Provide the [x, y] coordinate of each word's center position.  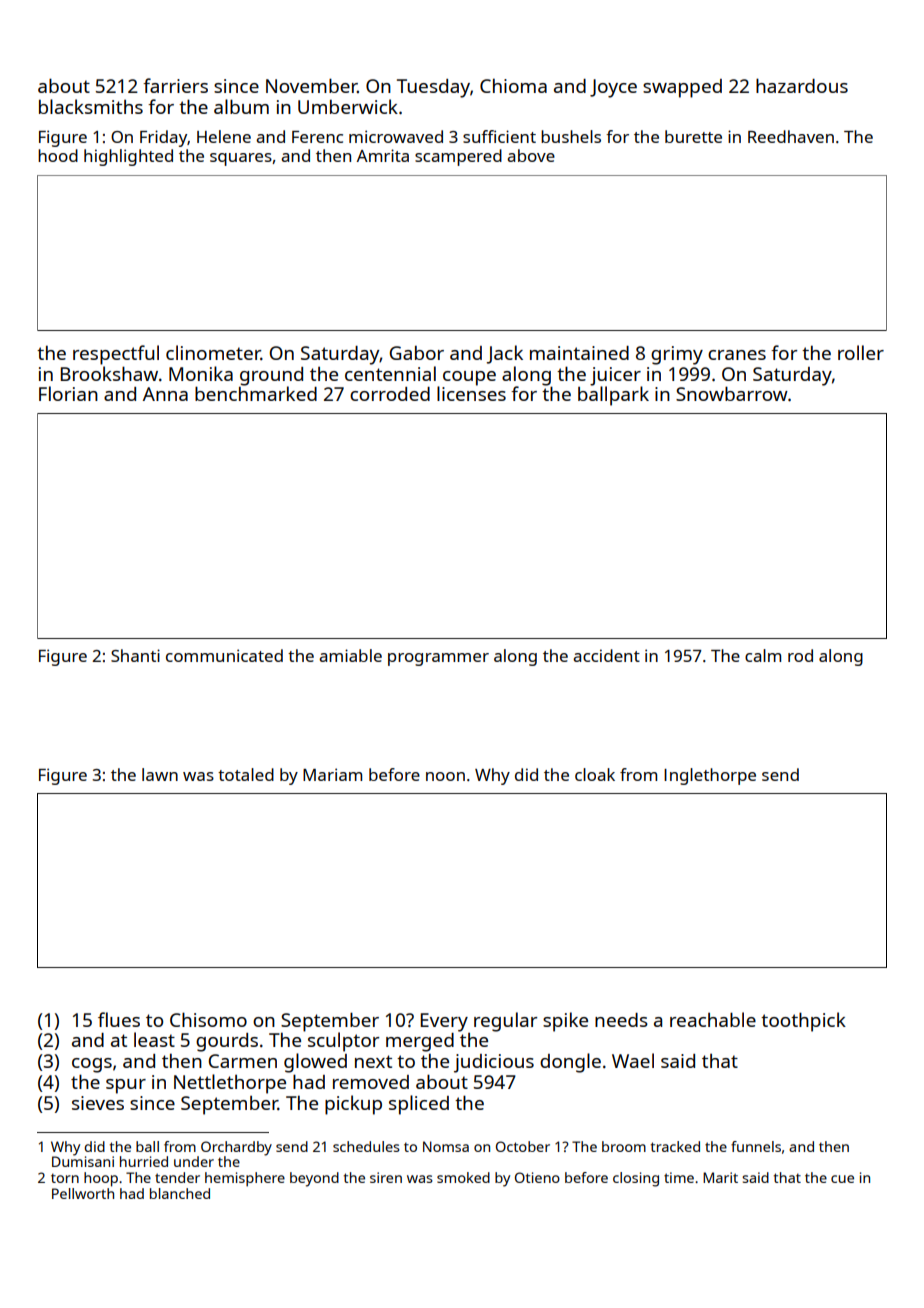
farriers [175, 85]
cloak [595, 774]
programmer [438, 659]
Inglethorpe [710, 776]
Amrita [383, 155]
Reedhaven [791, 136]
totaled [246, 774]
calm [763, 655]
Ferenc [317, 137]
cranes [737, 355]
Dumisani [83, 1161]
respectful [116, 355]
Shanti [135, 655]
